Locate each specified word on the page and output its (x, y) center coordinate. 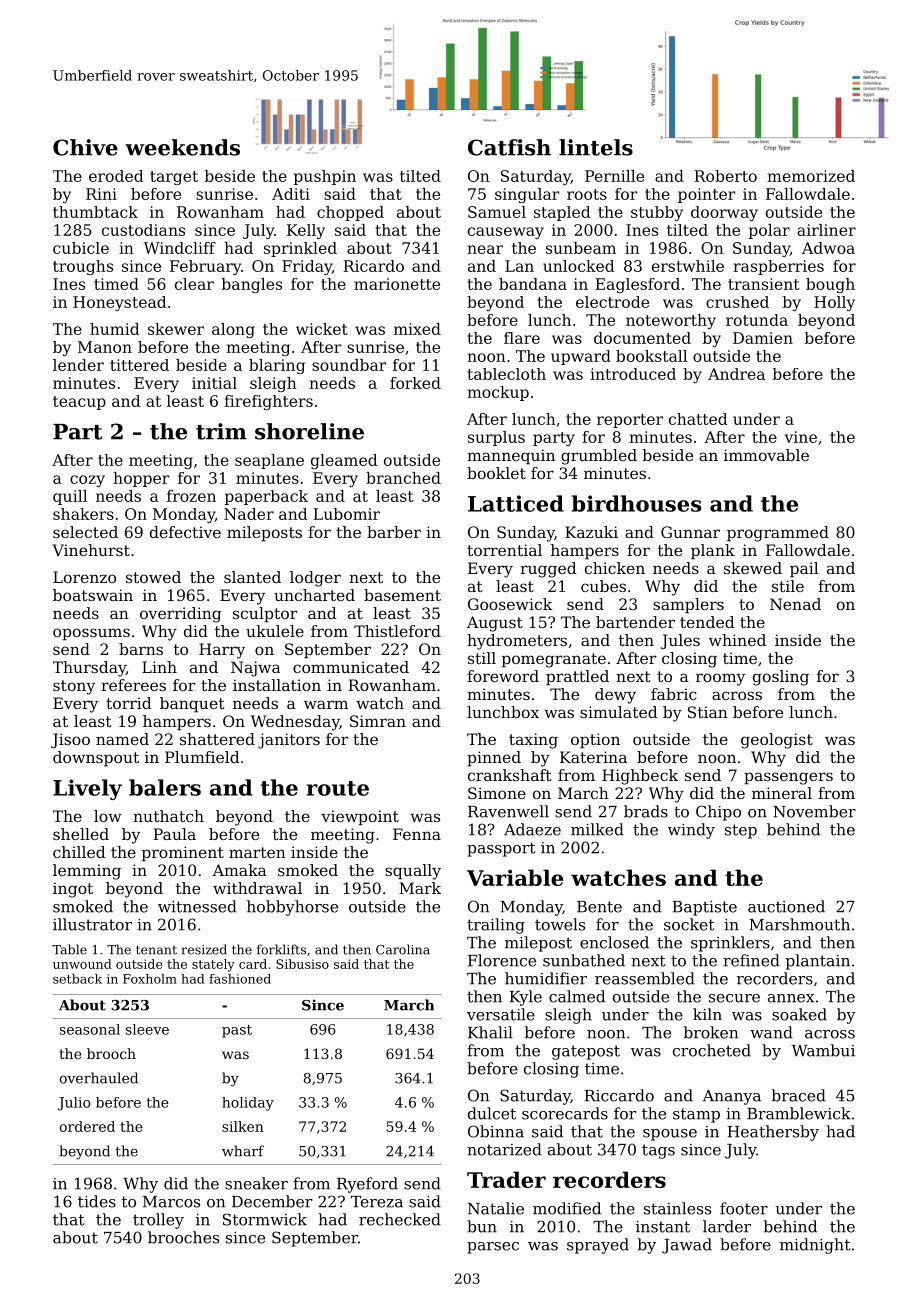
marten (257, 852)
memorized (811, 176)
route (337, 788)
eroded (116, 176)
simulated (619, 712)
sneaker (256, 1183)
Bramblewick (799, 1113)
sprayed (598, 1246)
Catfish (509, 147)
